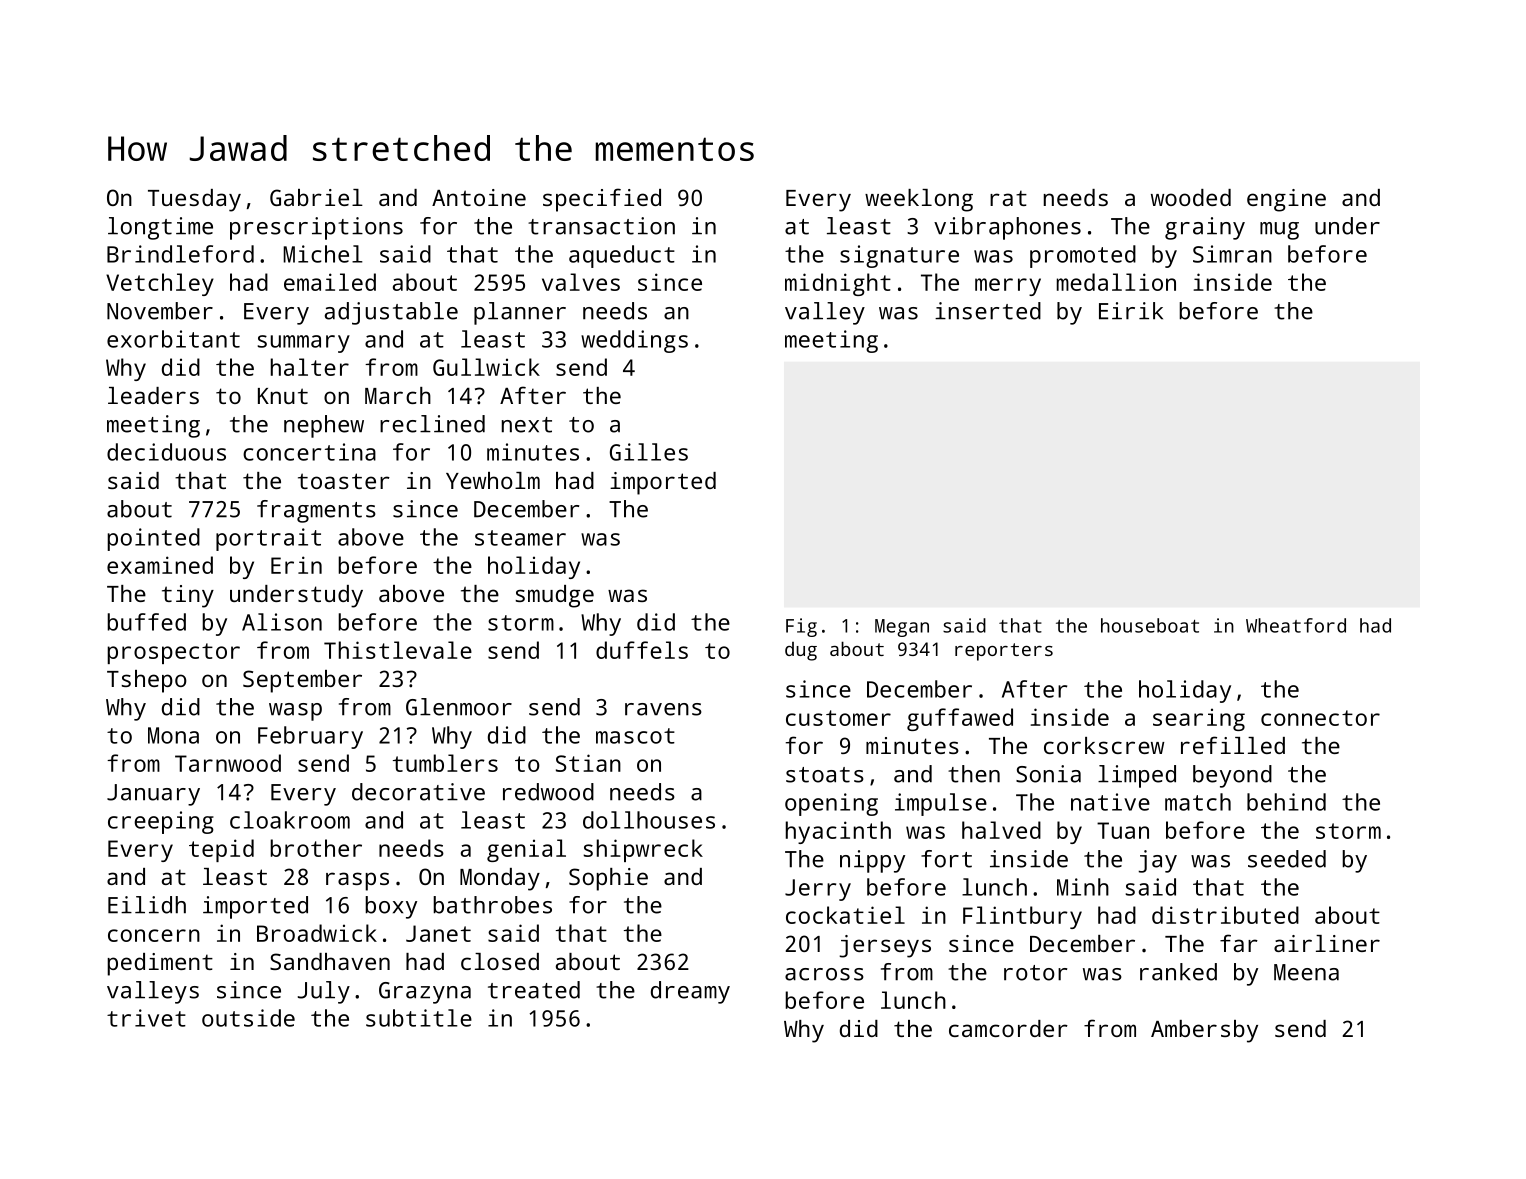 This image has height=1179, width=1526. Describe the element at coordinates (690, 992) in the image. I see `dreamy` at that location.
